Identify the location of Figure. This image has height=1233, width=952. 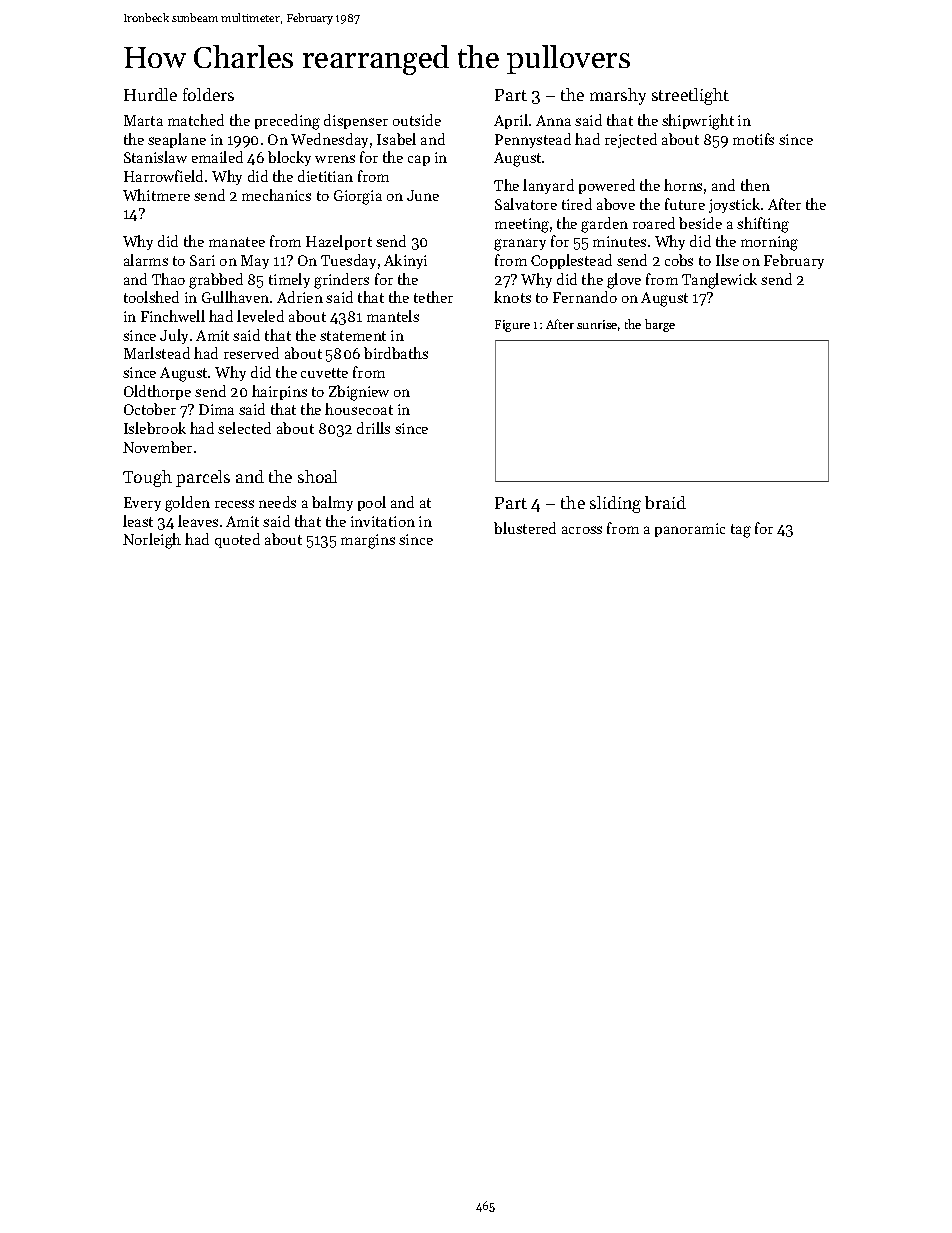
(512, 326).
